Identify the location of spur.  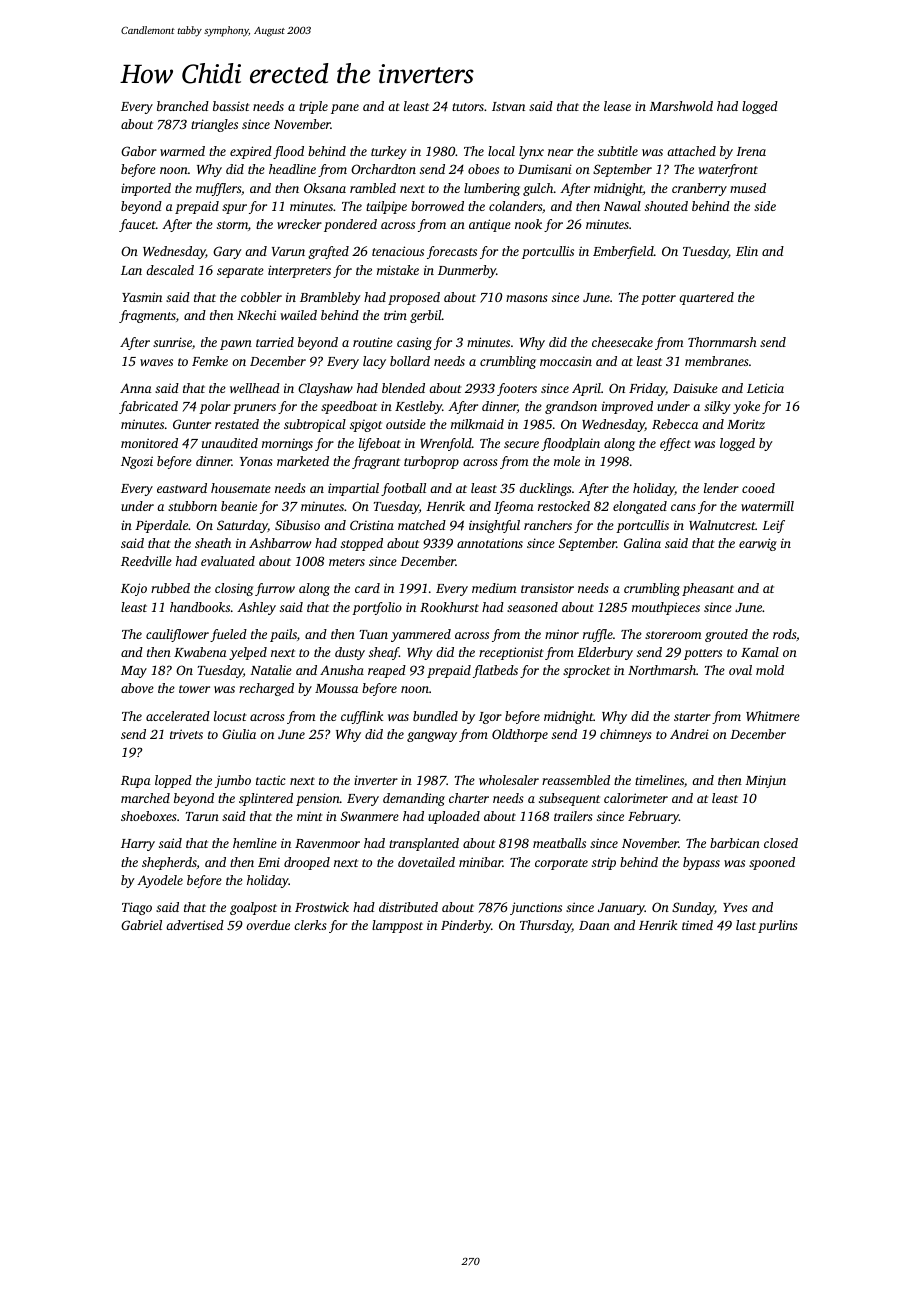
(234, 209).
